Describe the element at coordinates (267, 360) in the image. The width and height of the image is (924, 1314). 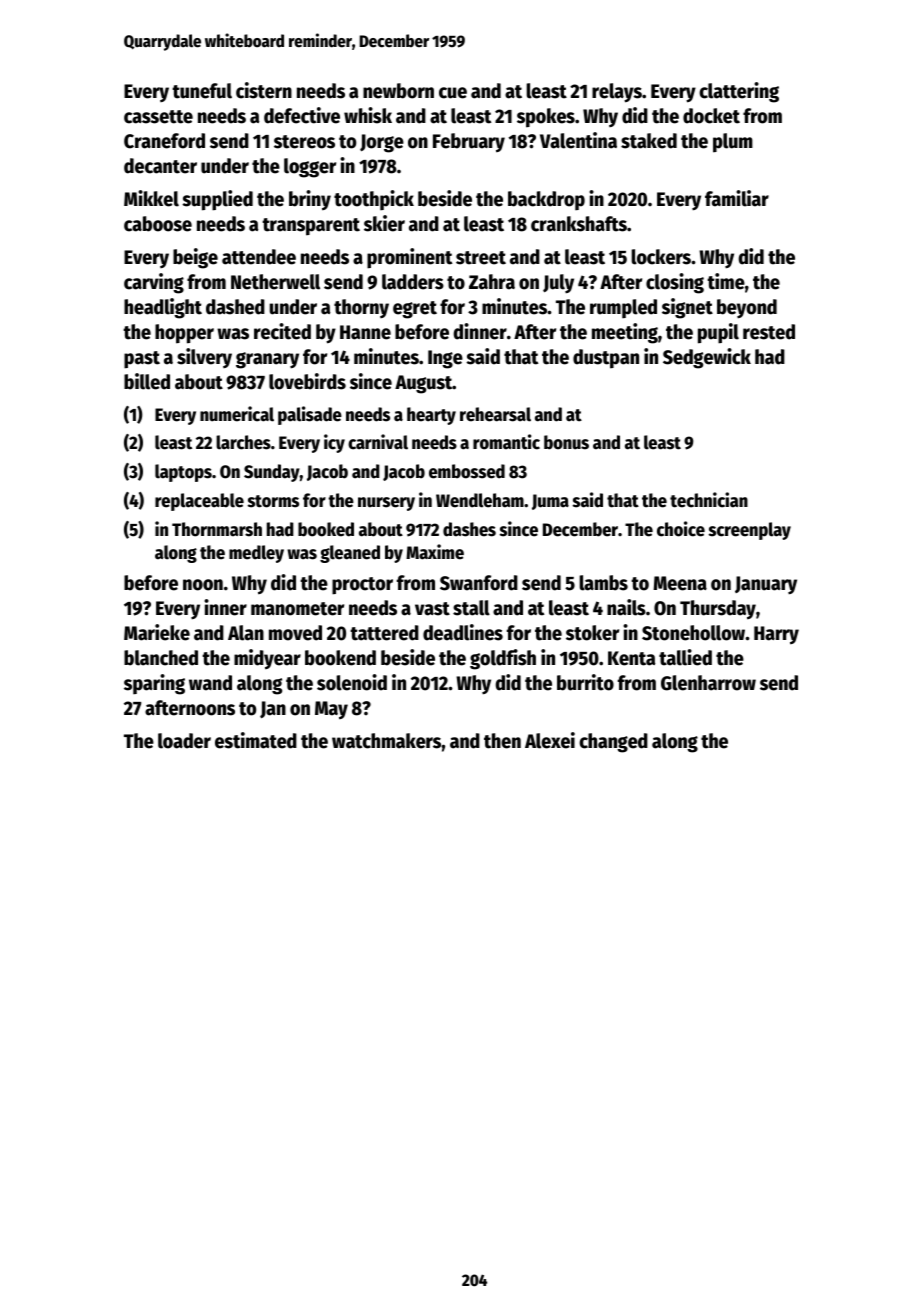
I see `granary` at that location.
